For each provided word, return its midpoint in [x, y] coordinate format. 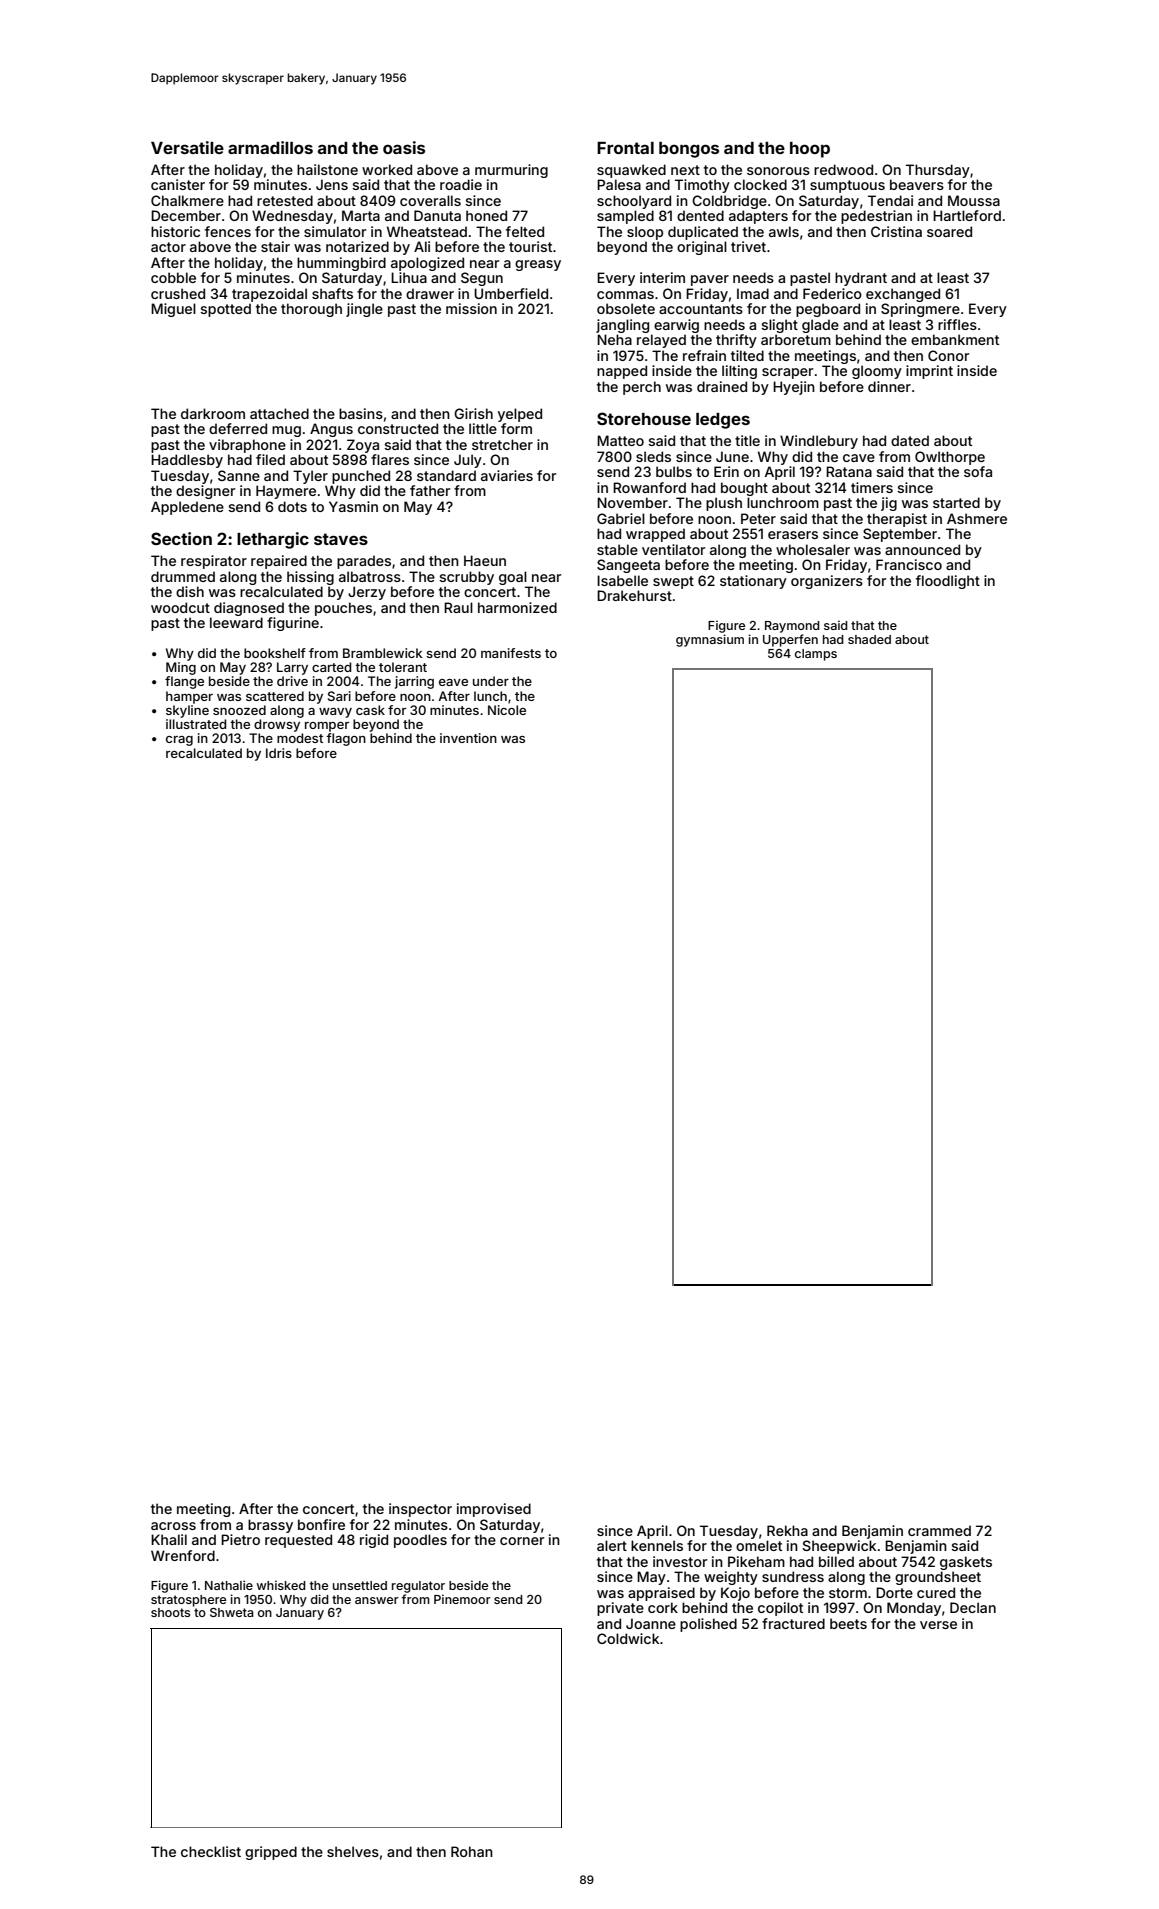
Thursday [938, 171]
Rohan [472, 1851]
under [491, 681]
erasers [793, 535]
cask [370, 710]
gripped [271, 1853]
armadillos [270, 147]
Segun [482, 279]
